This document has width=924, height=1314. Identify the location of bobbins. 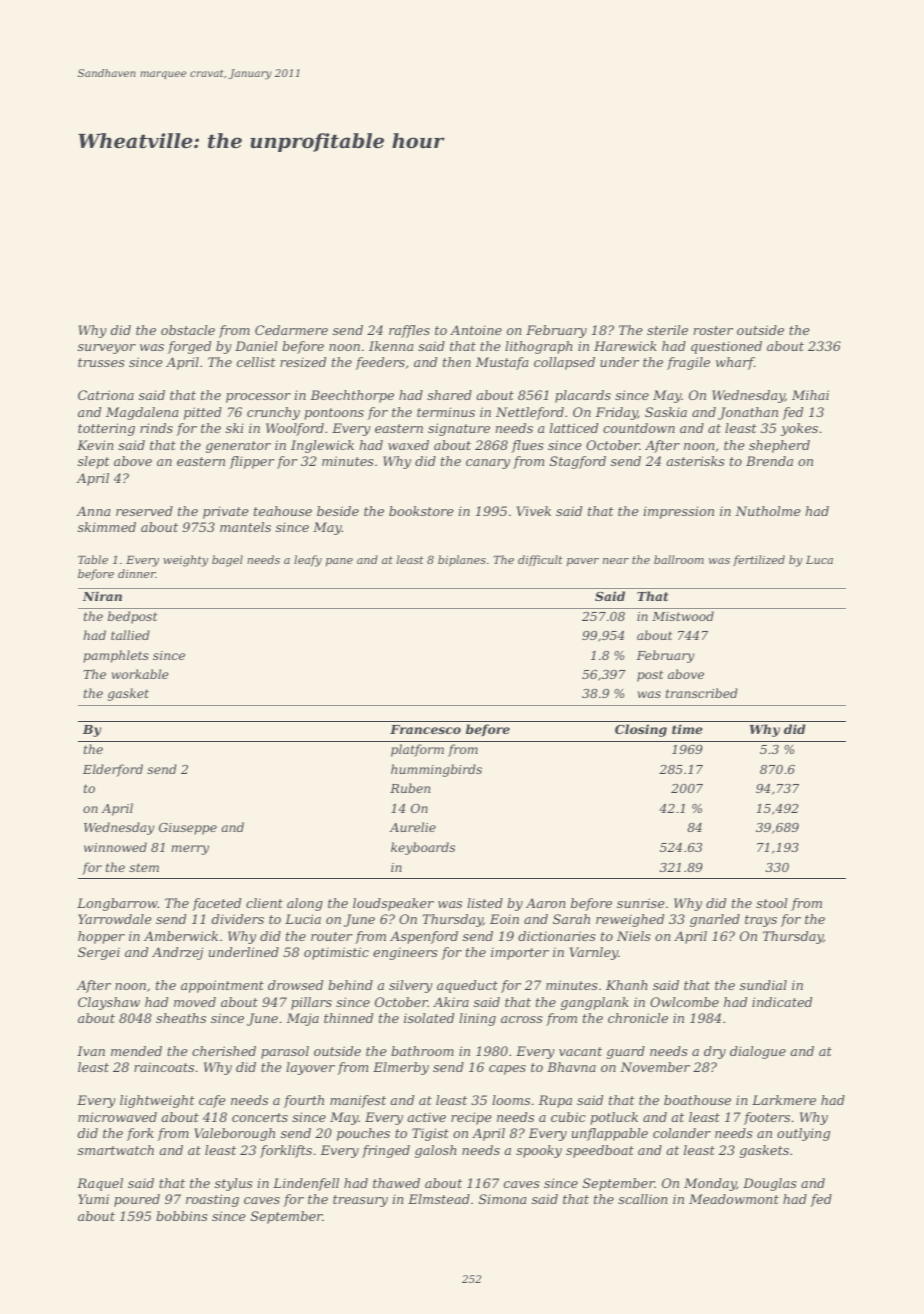
(182, 1216).
